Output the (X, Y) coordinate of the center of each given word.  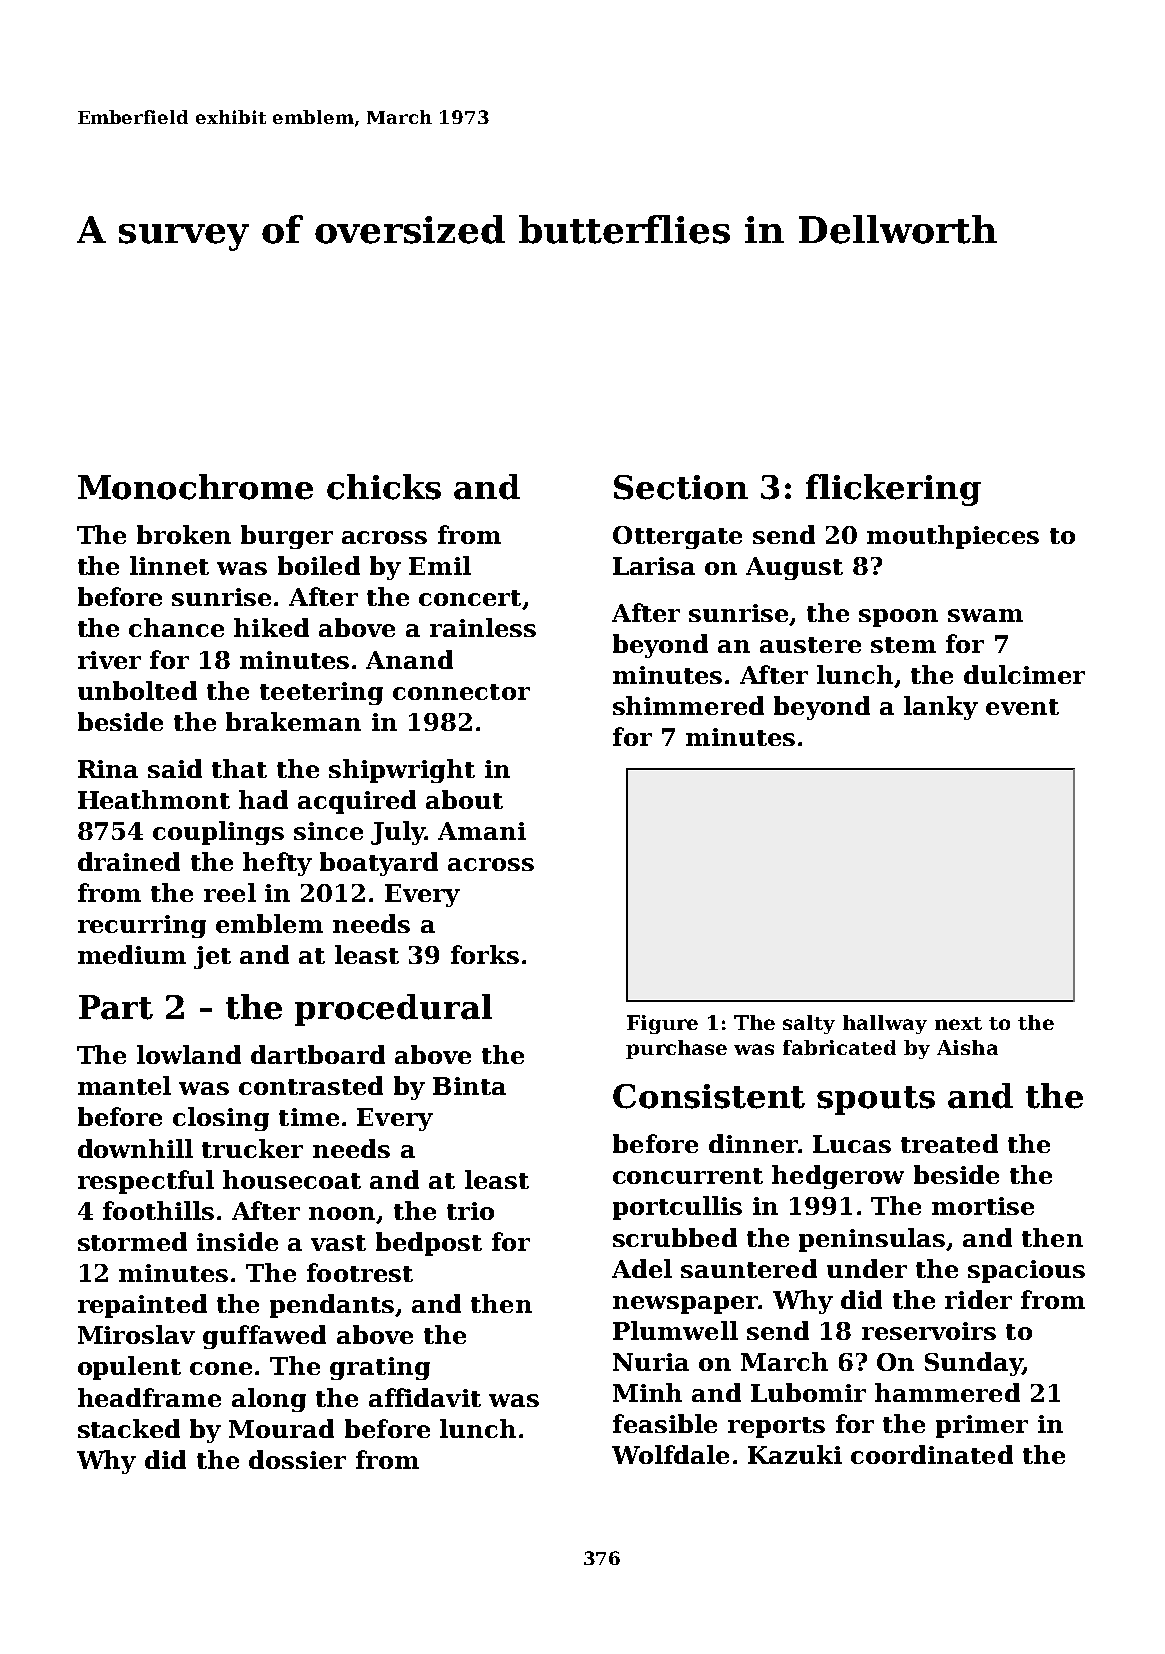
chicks (384, 487)
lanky (941, 708)
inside (237, 1241)
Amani (482, 831)
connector (461, 692)
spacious (1026, 1271)
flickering (893, 490)
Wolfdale (670, 1454)
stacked (129, 1428)
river (109, 660)
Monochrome (195, 487)
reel (230, 892)
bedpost (429, 1244)
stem (903, 645)
